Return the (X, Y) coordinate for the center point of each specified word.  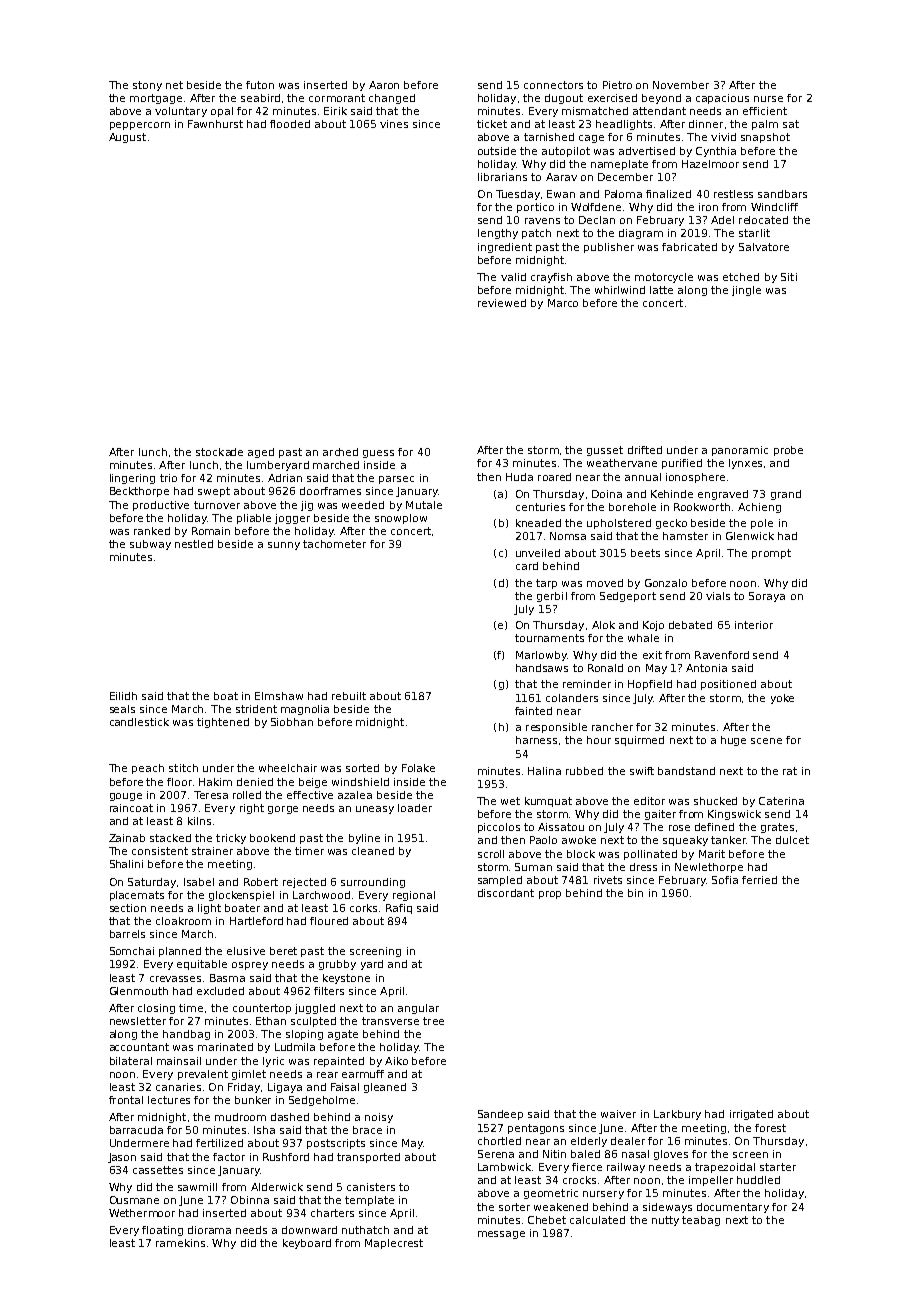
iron (708, 207)
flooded (290, 124)
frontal (126, 1100)
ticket (492, 124)
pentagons (536, 1129)
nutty (665, 1221)
